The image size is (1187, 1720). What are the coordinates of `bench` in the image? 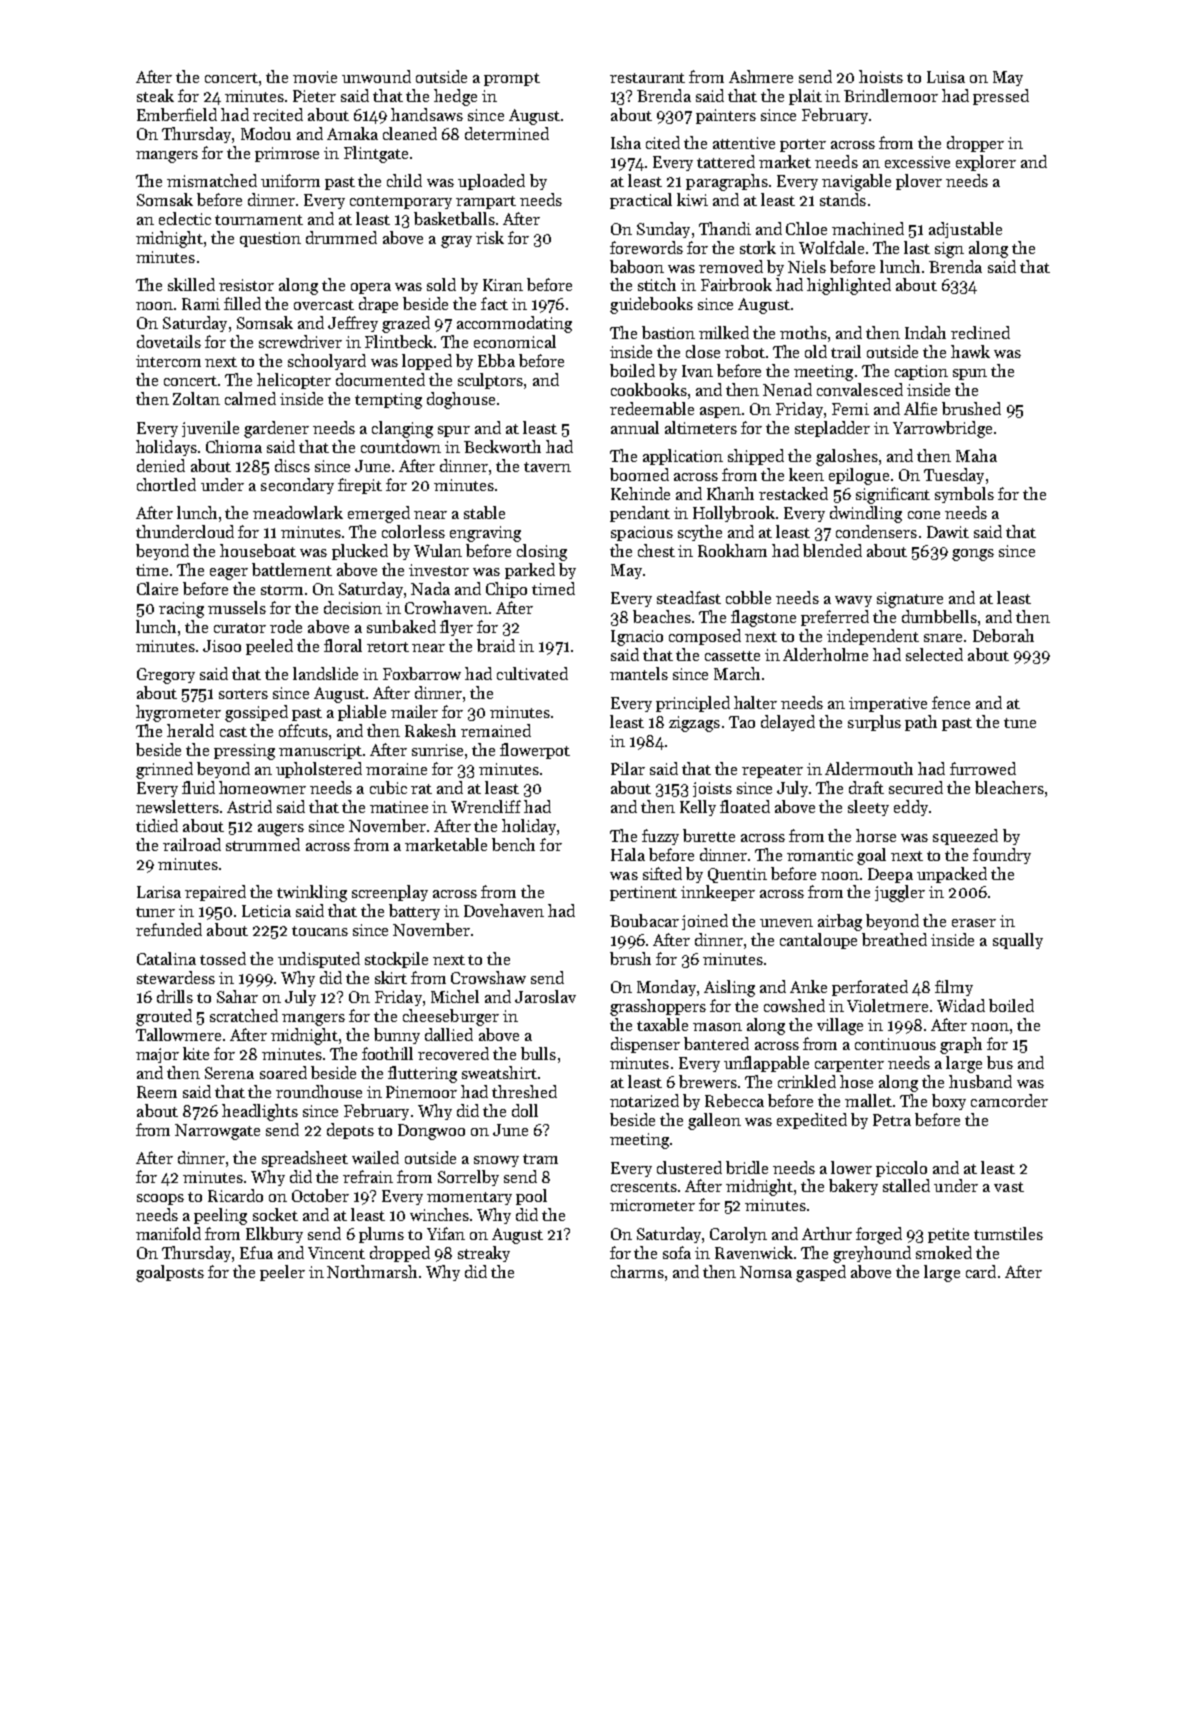 It's located at (513, 844).
